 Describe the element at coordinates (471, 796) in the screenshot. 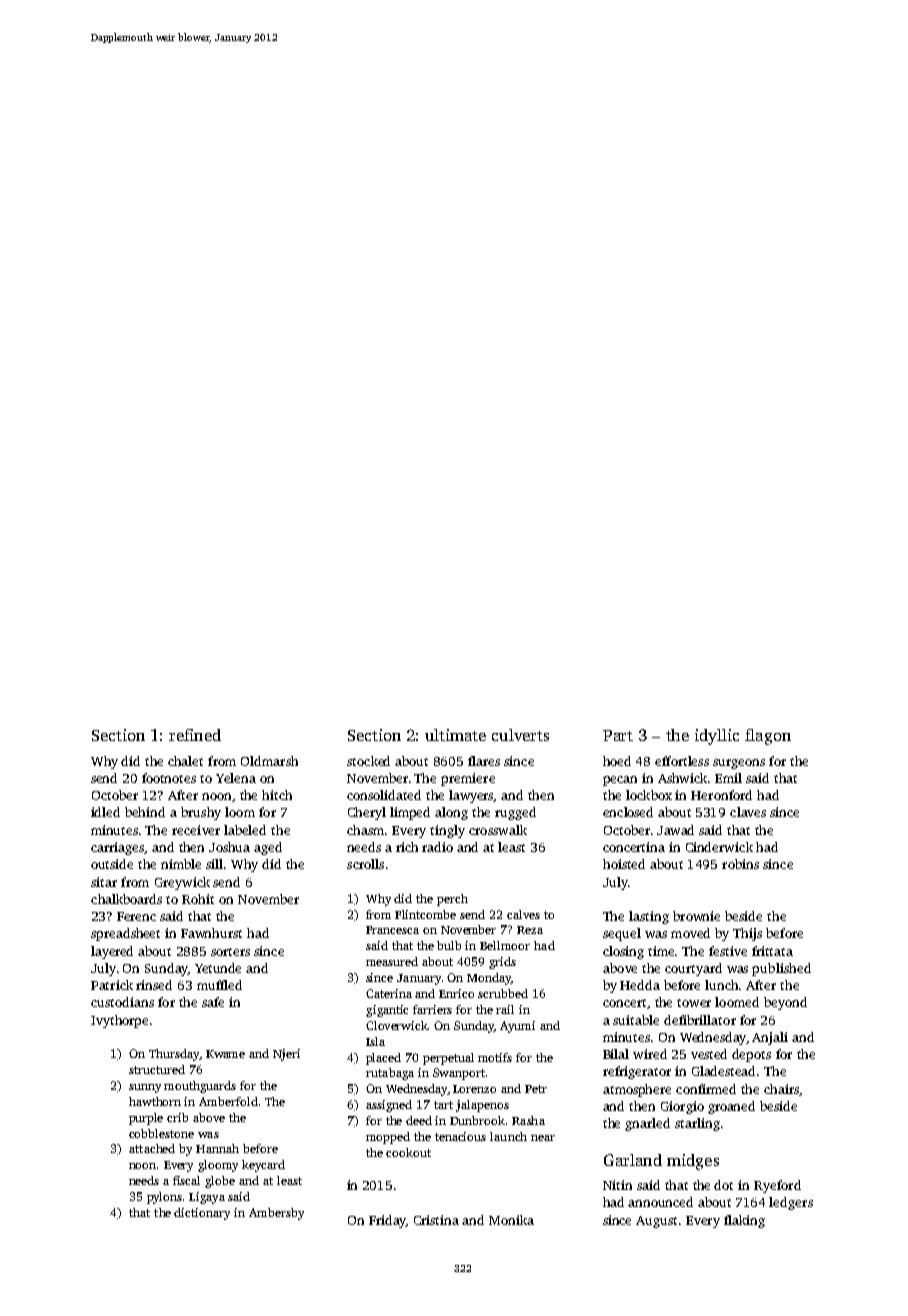

I see `lawyers` at that location.
